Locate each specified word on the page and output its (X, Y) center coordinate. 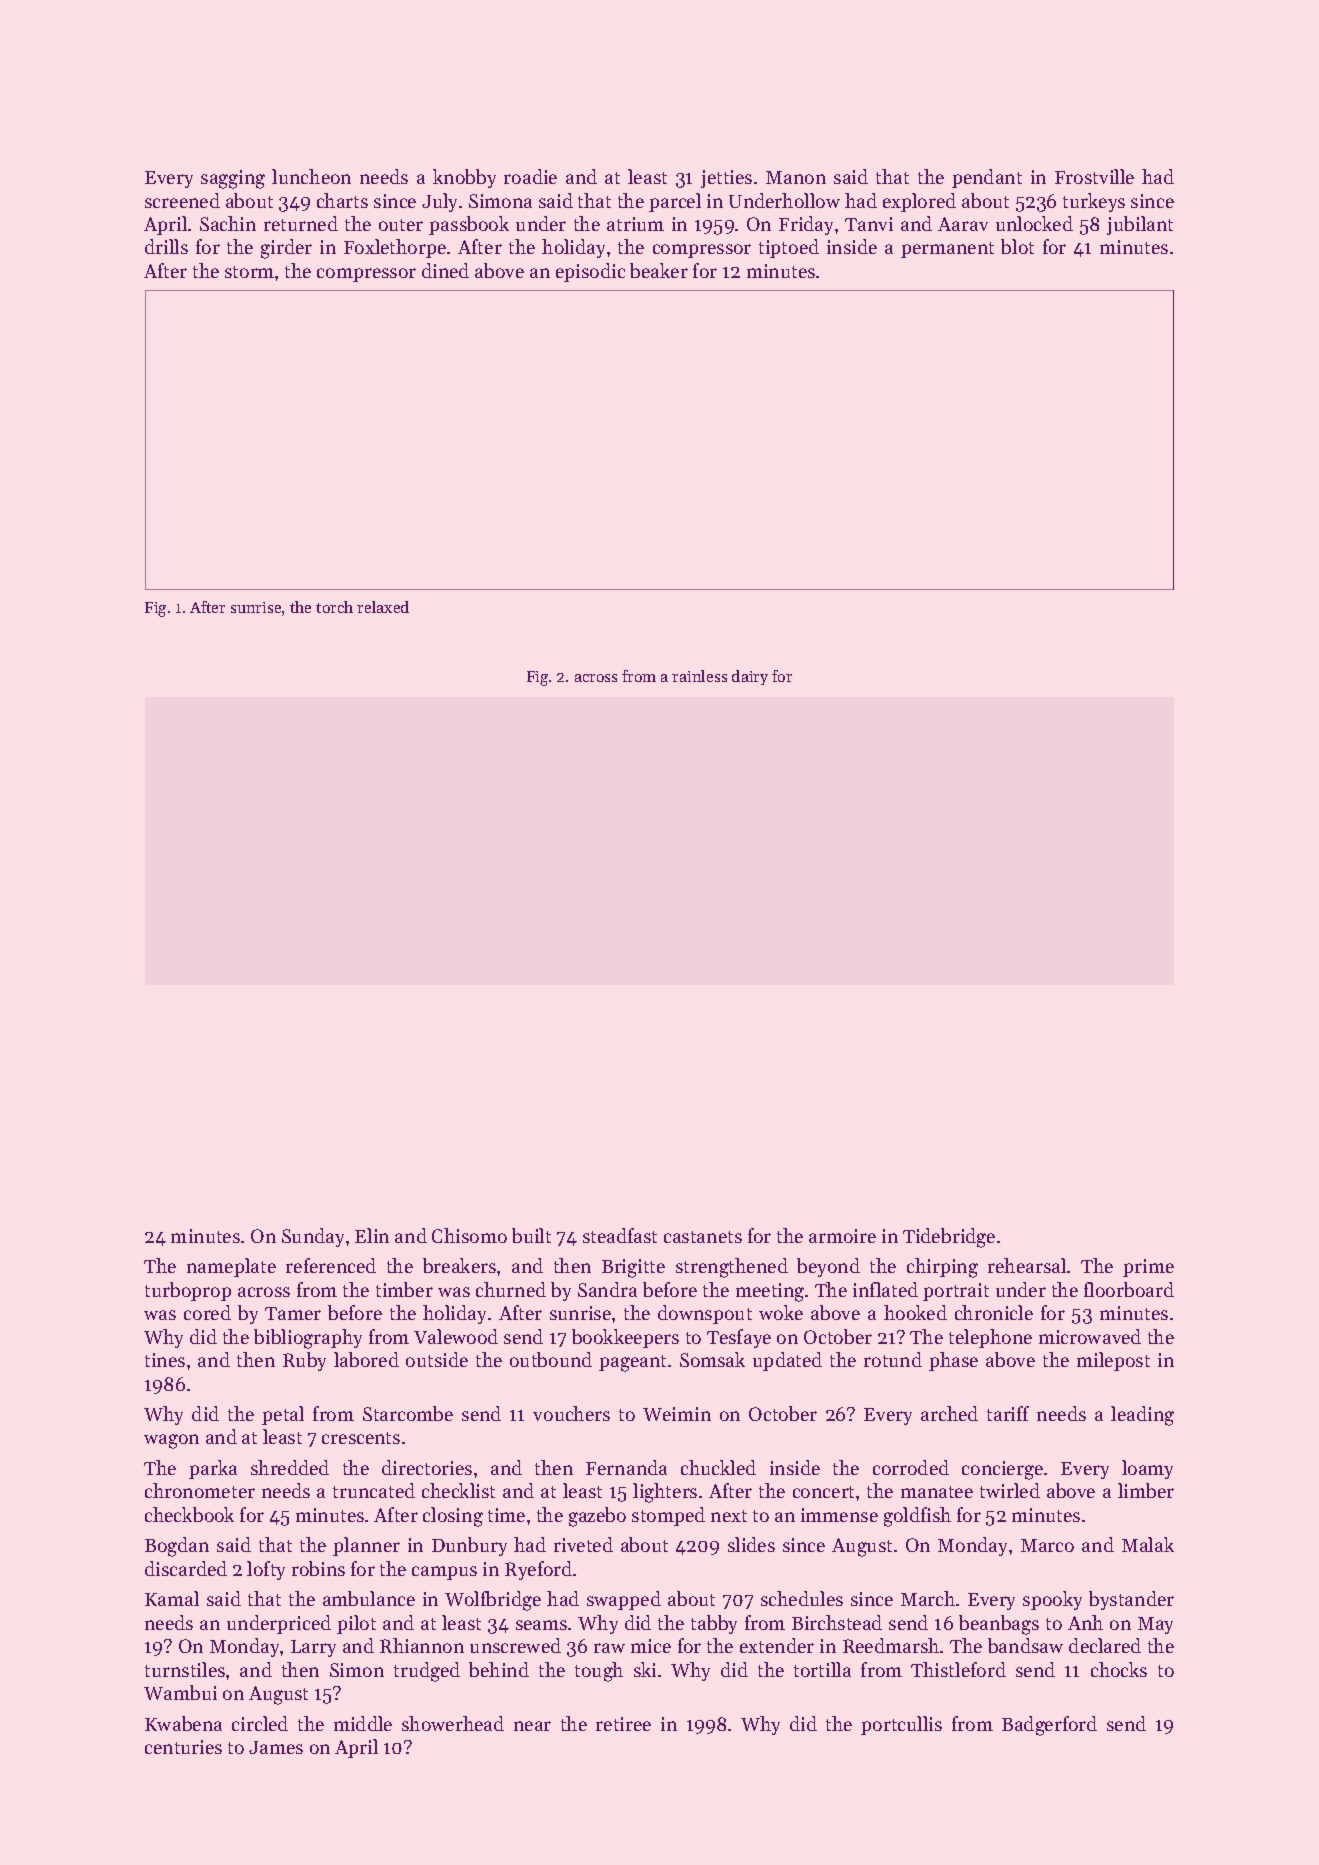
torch (334, 607)
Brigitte (633, 1268)
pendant (987, 178)
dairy (750, 677)
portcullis (901, 1725)
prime (1148, 1268)
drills (166, 246)
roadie (530, 176)
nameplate (231, 1267)
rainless (699, 676)
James (276, 1747)
